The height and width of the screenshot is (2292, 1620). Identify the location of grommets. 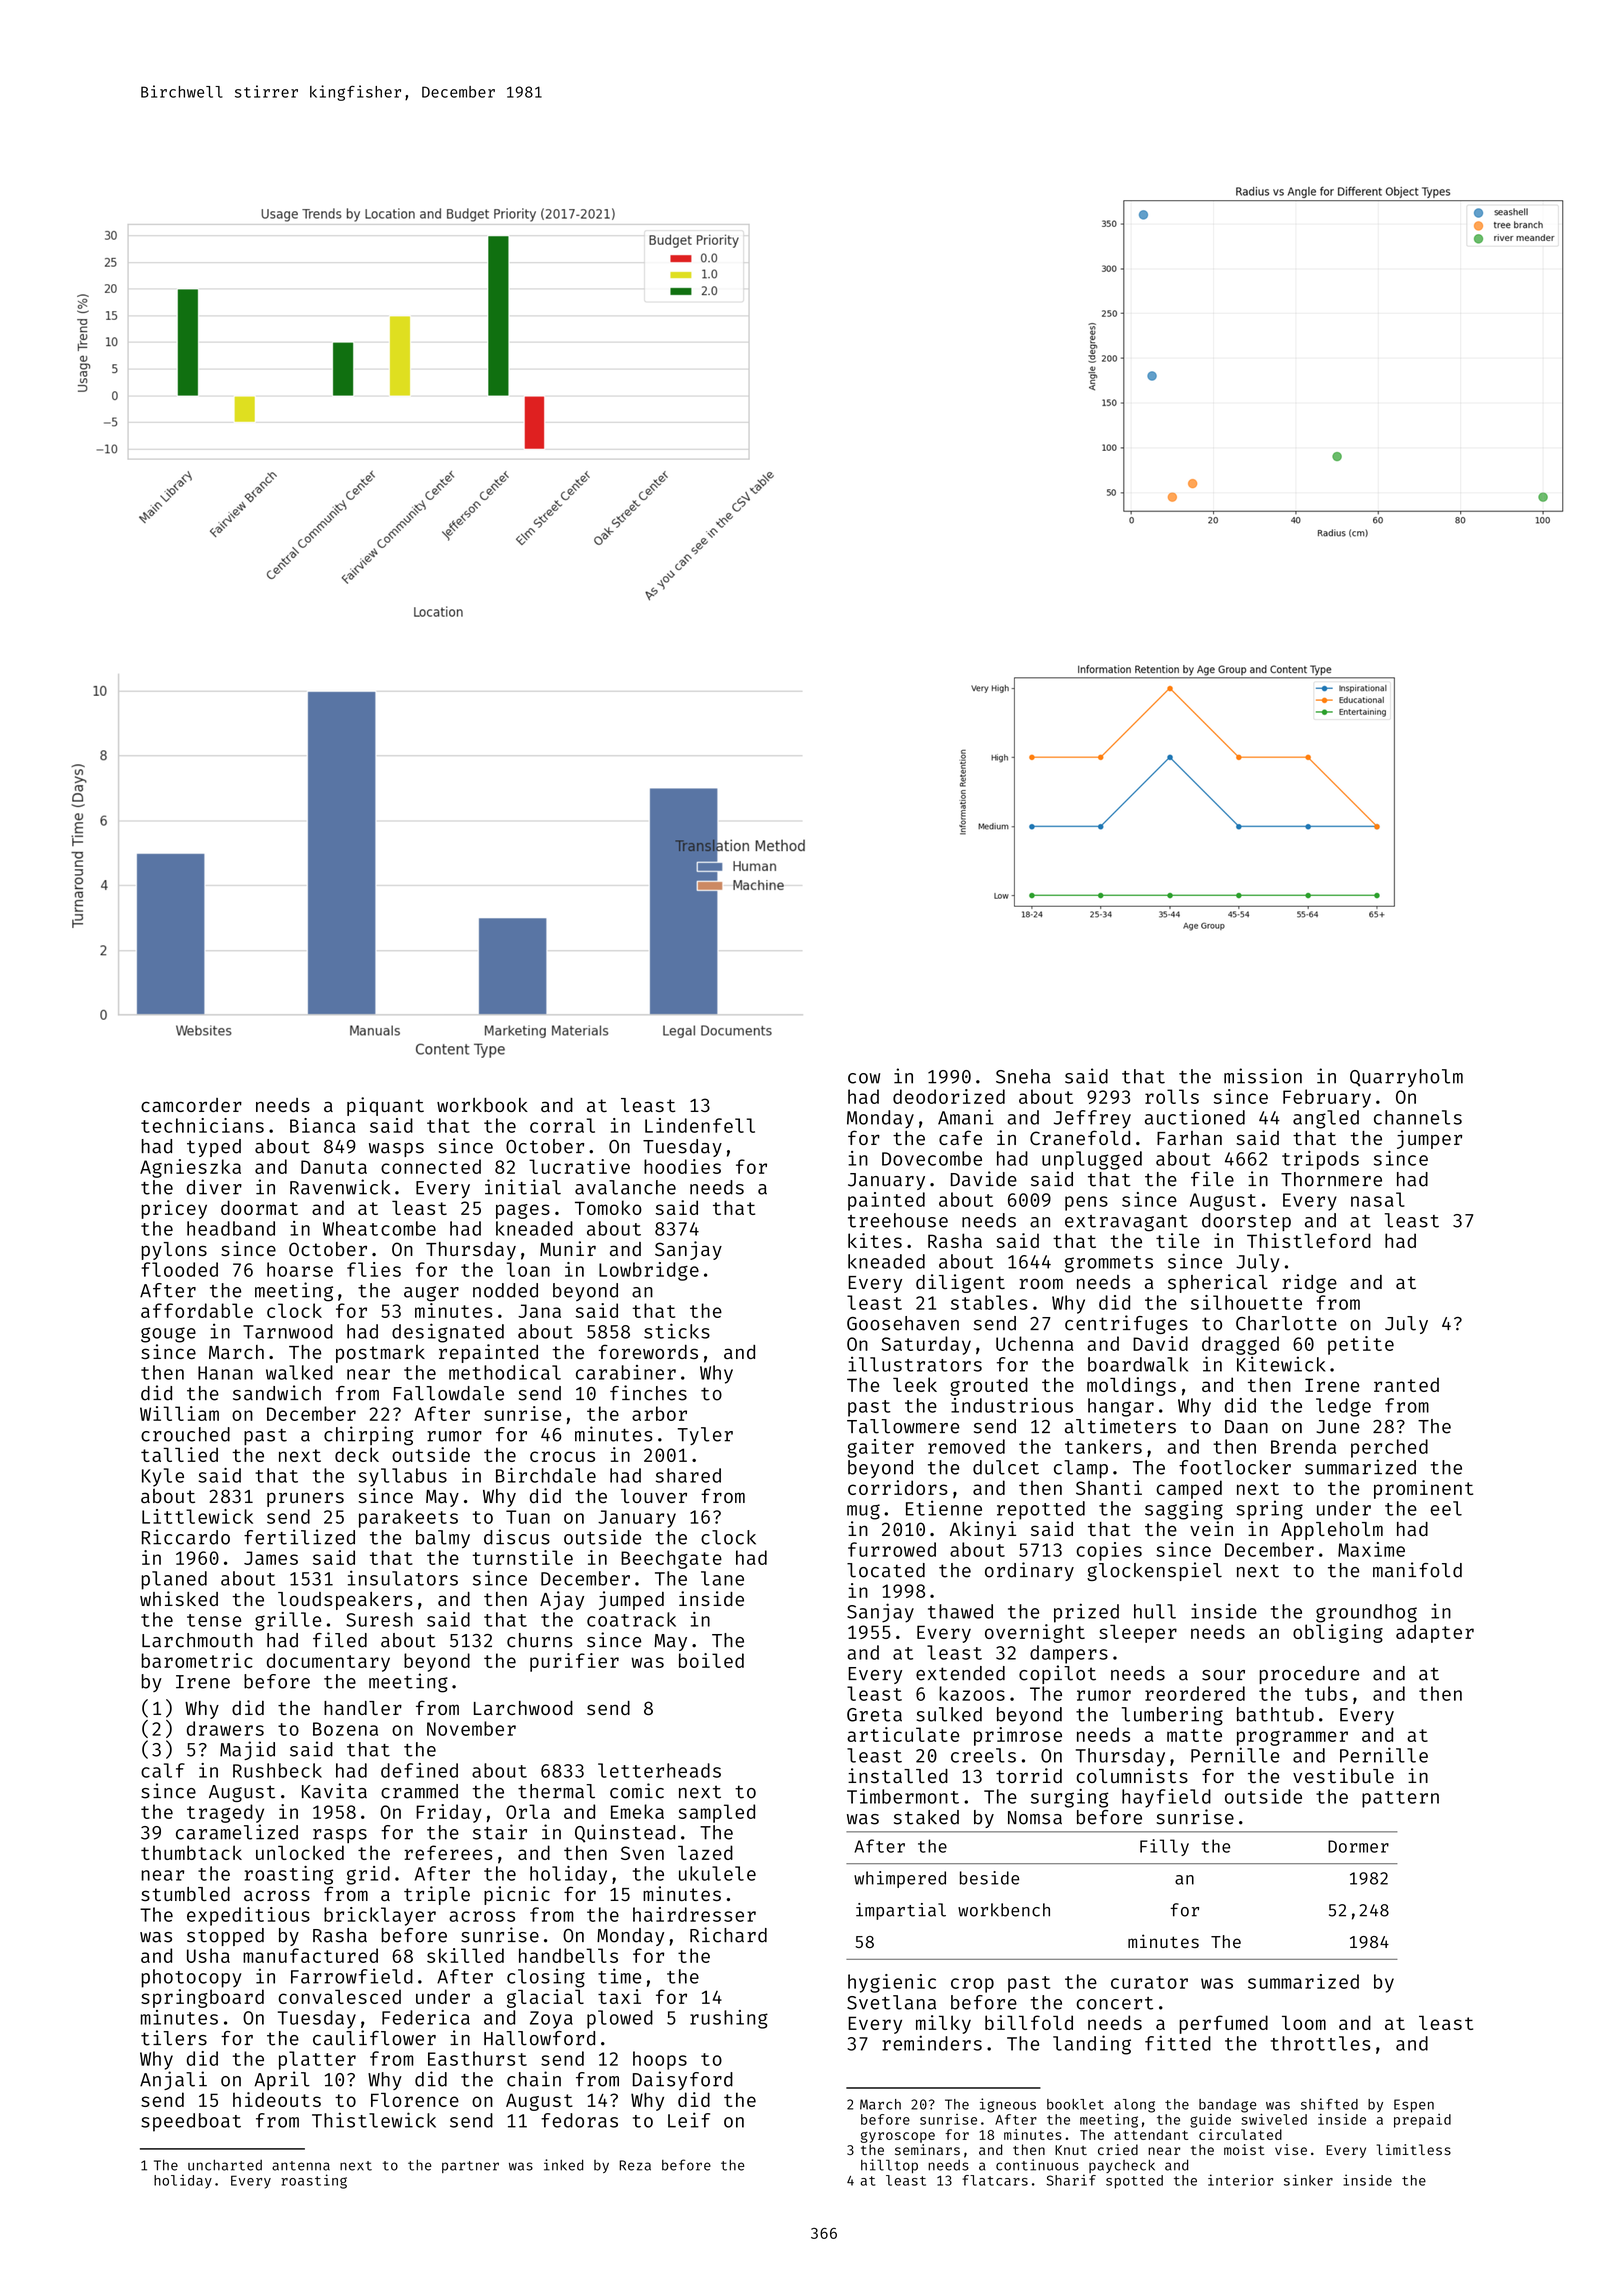
(1109, 1264).
